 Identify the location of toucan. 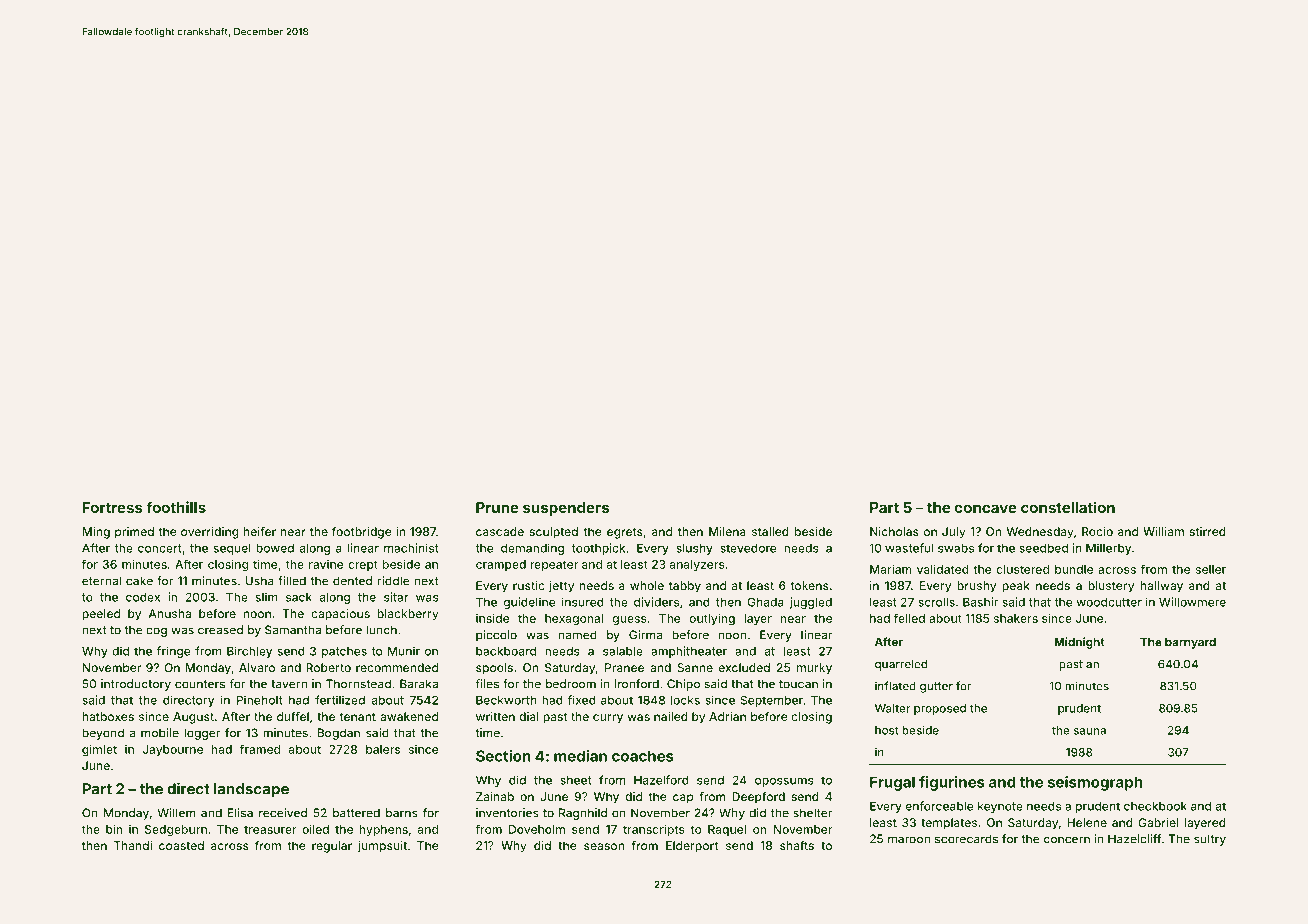
(798, 684).
